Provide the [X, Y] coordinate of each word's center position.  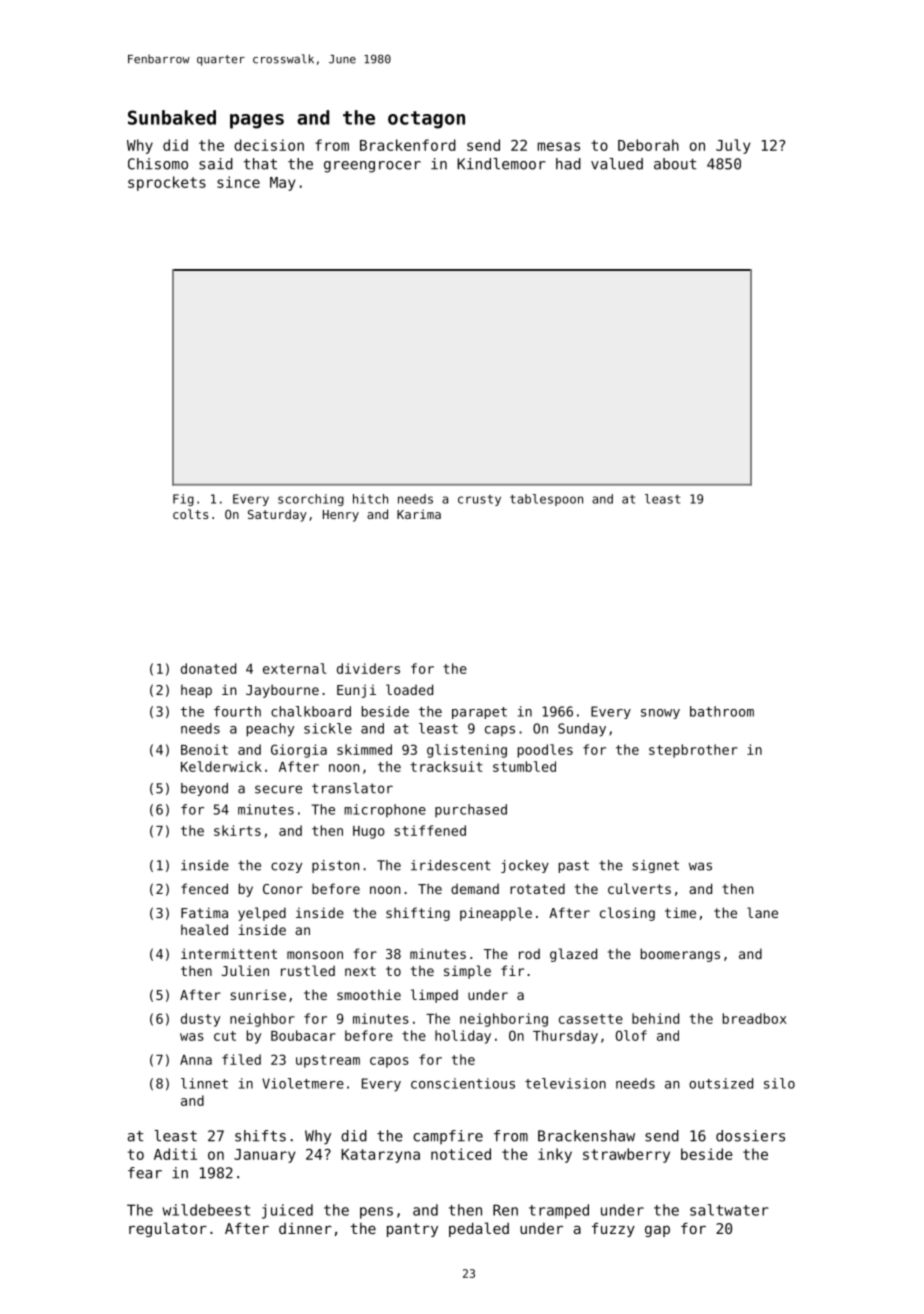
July [733, 146]
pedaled [479, 1229]
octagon [426, 120]
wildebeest [206, 1210]
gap [657, 1231]
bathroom [722, 711]
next [360, 971]
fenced [204, 888]
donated [208, 668]
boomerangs [680, 955]
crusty [479, 500]
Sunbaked [172, 117]
